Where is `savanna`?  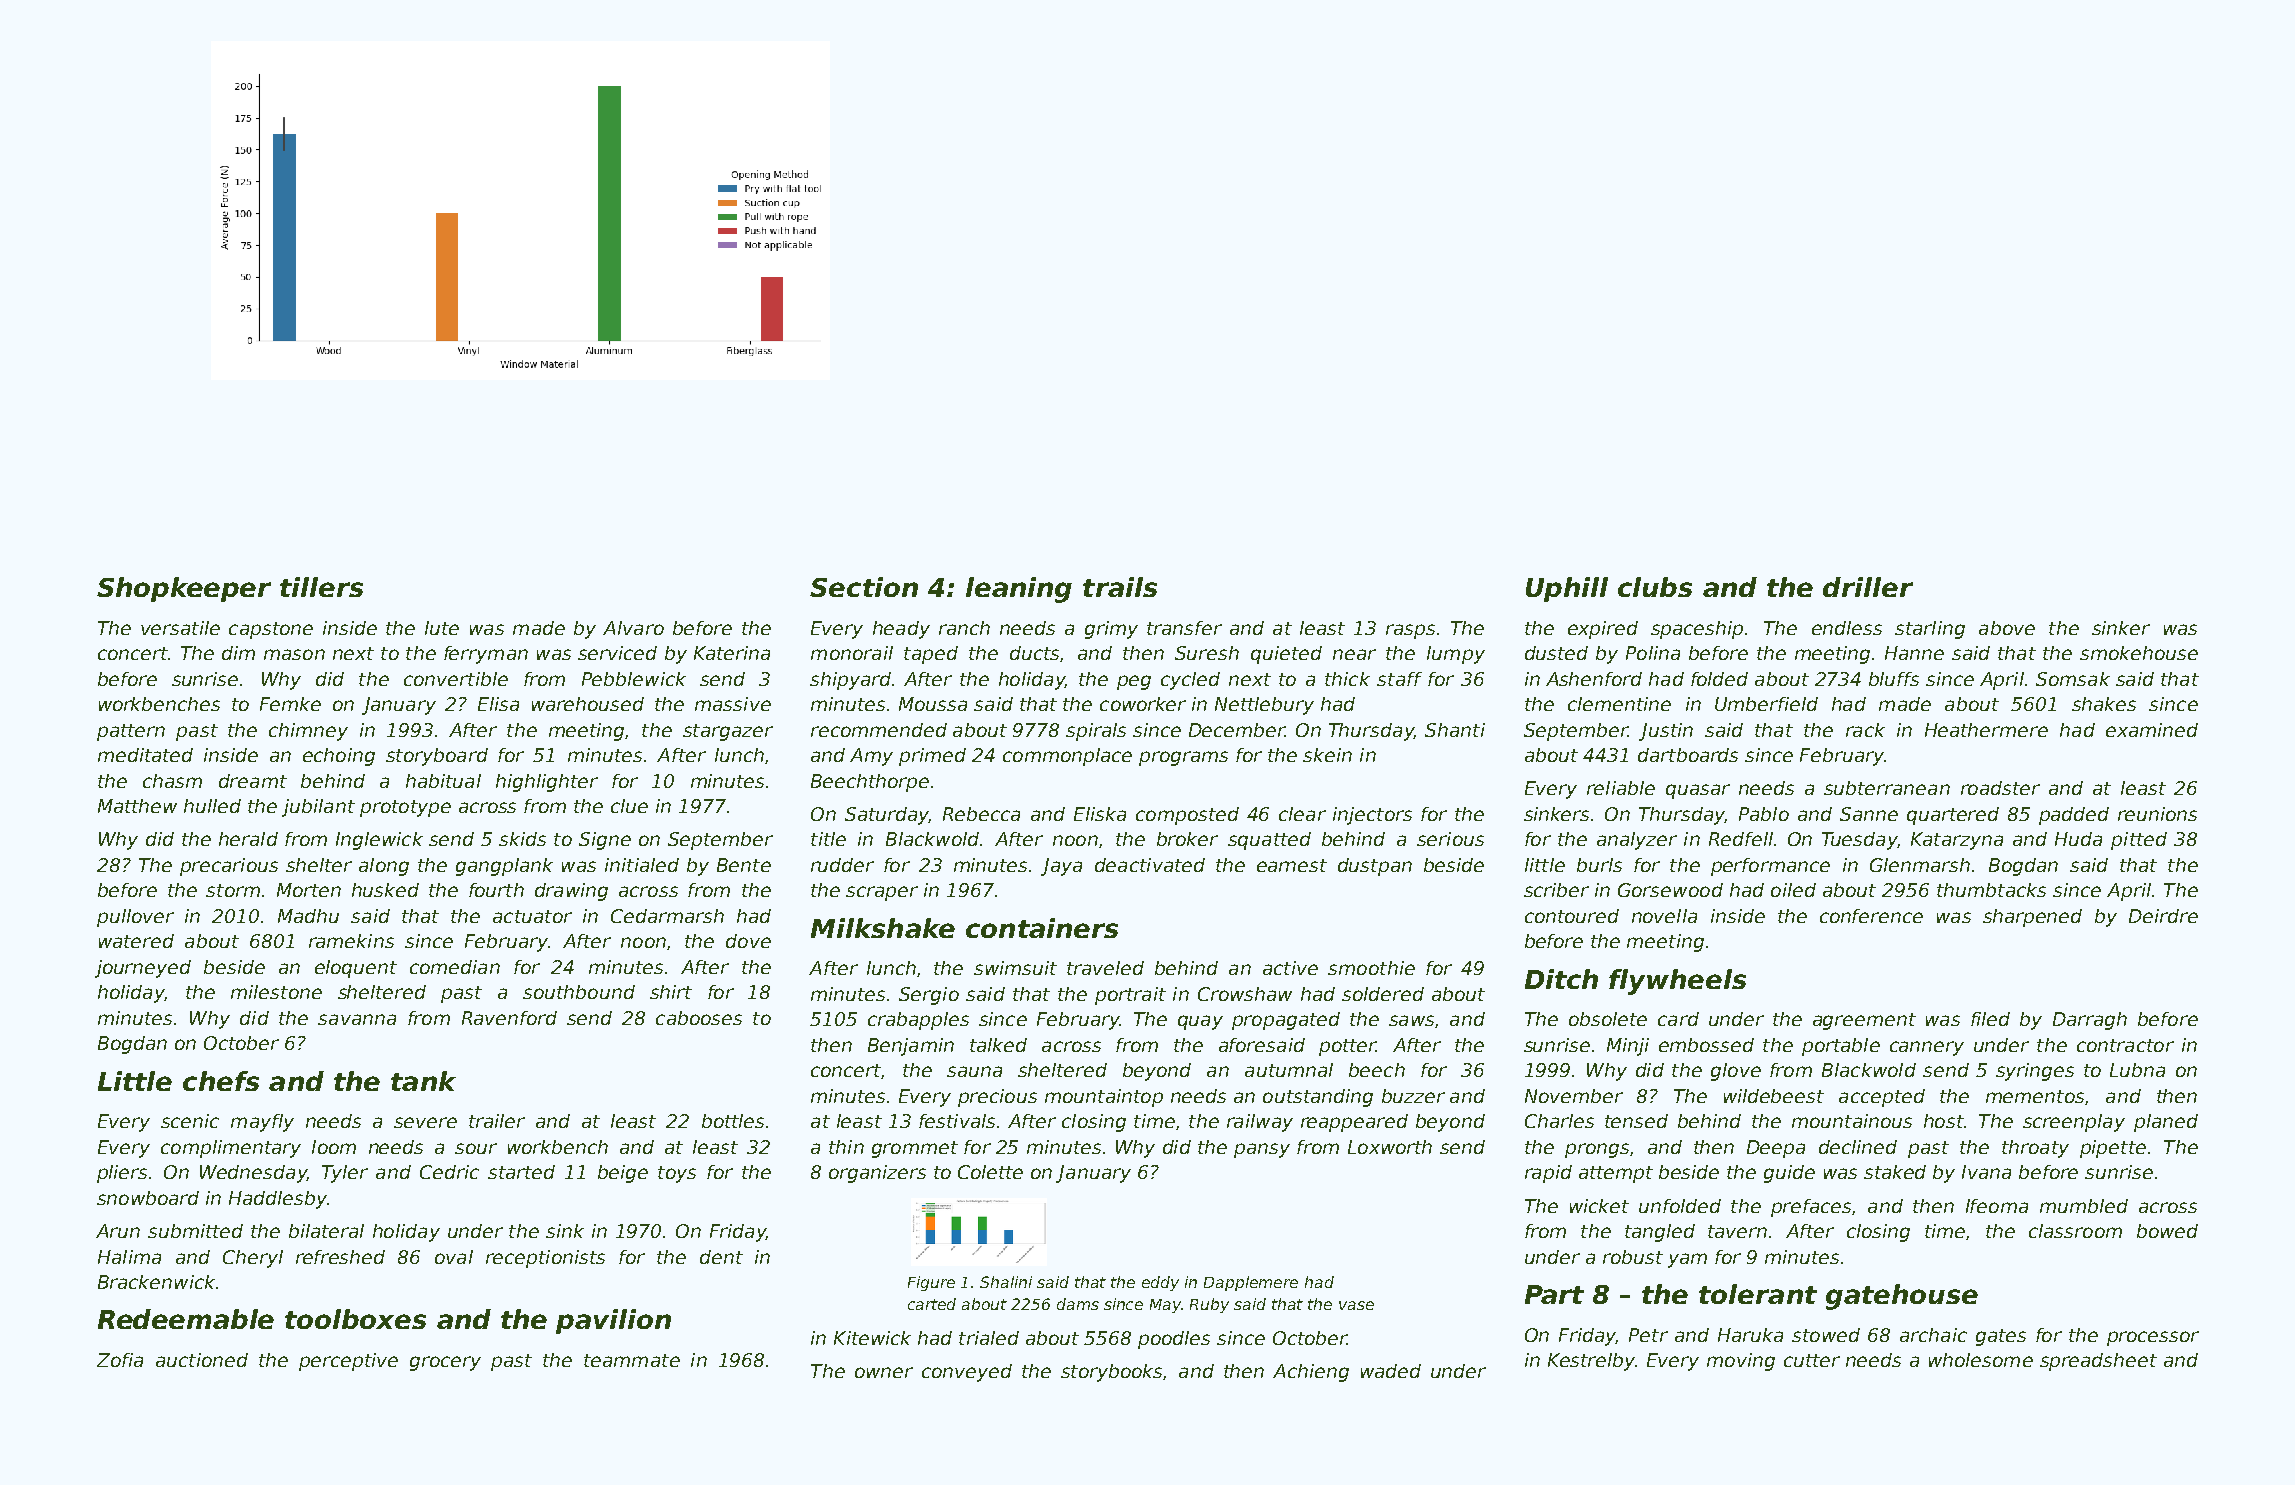 savanna is located at coordinates (357, 1019).
